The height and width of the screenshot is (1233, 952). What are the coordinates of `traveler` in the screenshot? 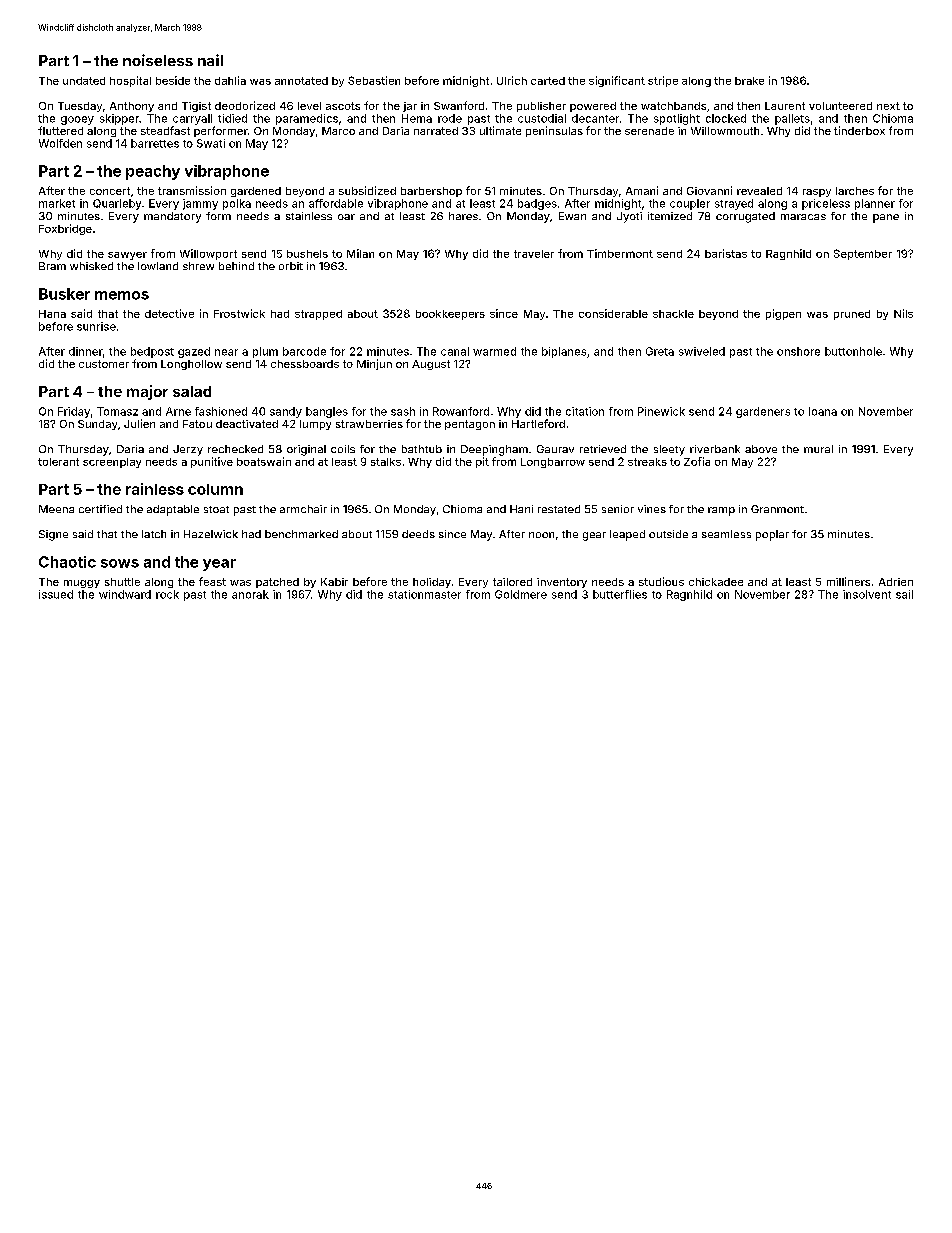 It's located at (534, 254).
